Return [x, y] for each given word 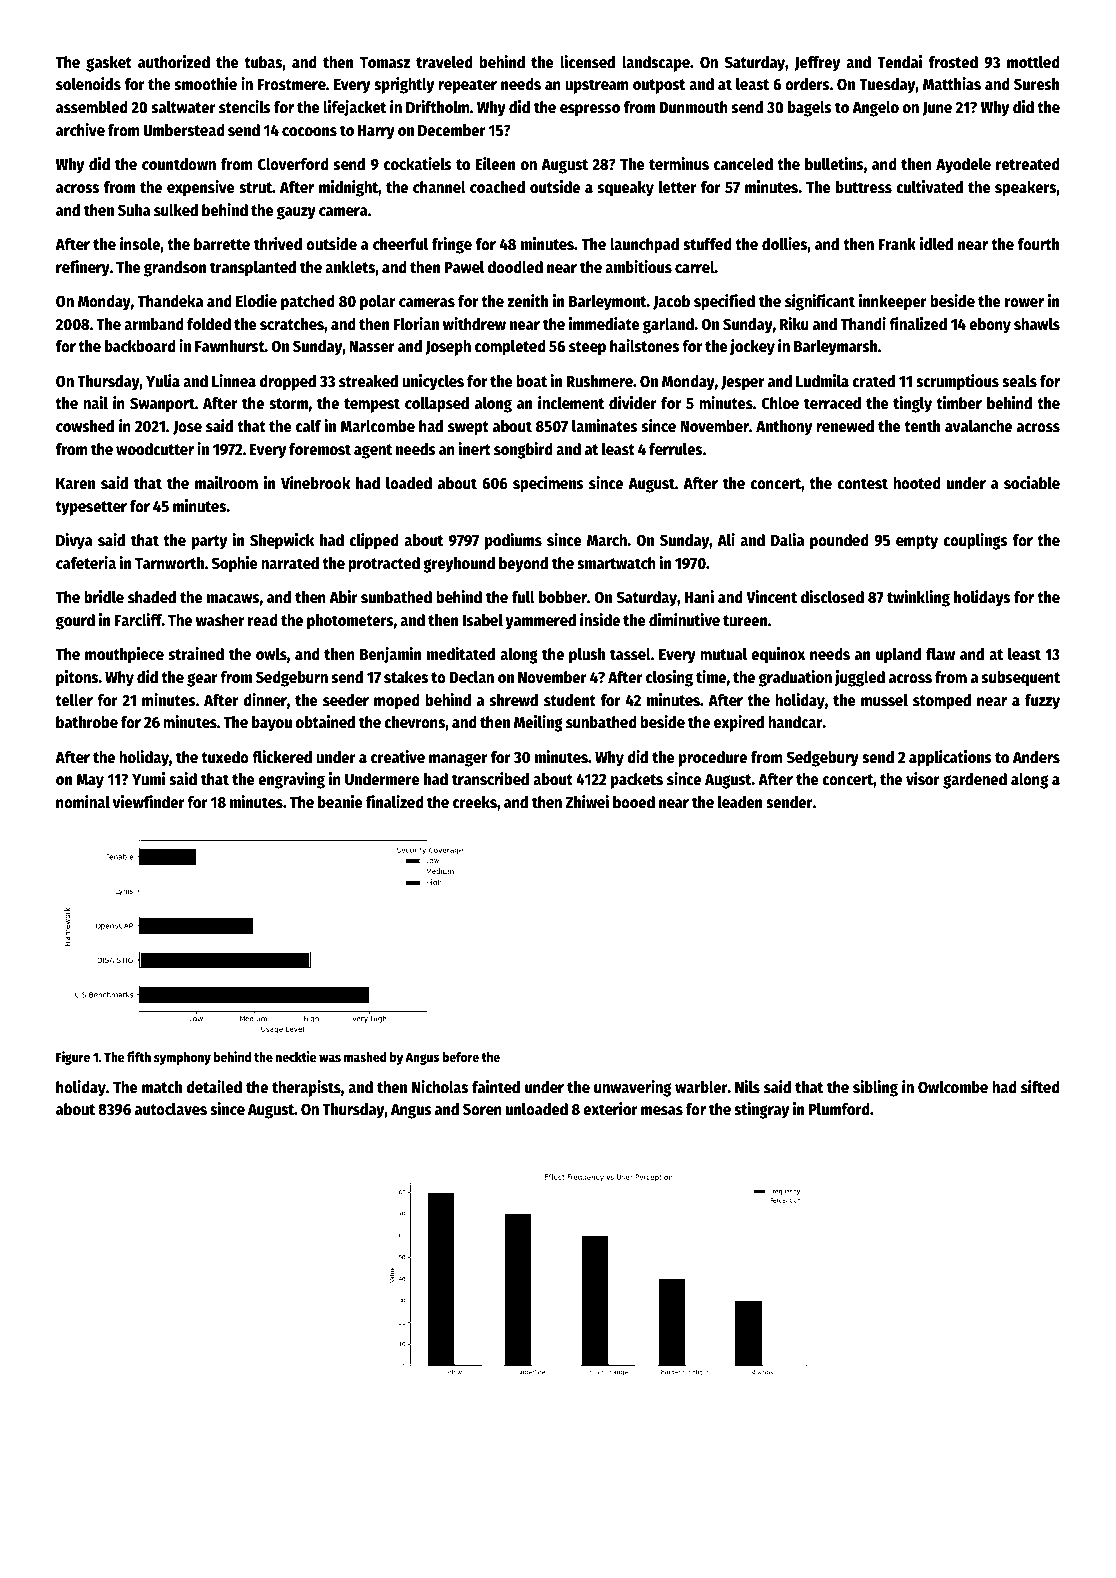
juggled [860, 678]
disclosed [832, 597]
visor [923, 779]
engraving [291, 780]
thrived [278, 243]
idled [936, 244]
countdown [179, 164]
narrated [290, 563]
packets [637, 781]
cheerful [400, 244]
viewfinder [149, 802]
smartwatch [616, 563]
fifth [139, 1056]
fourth [1038, 244]
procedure [713, 759]
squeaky [626, 189]
